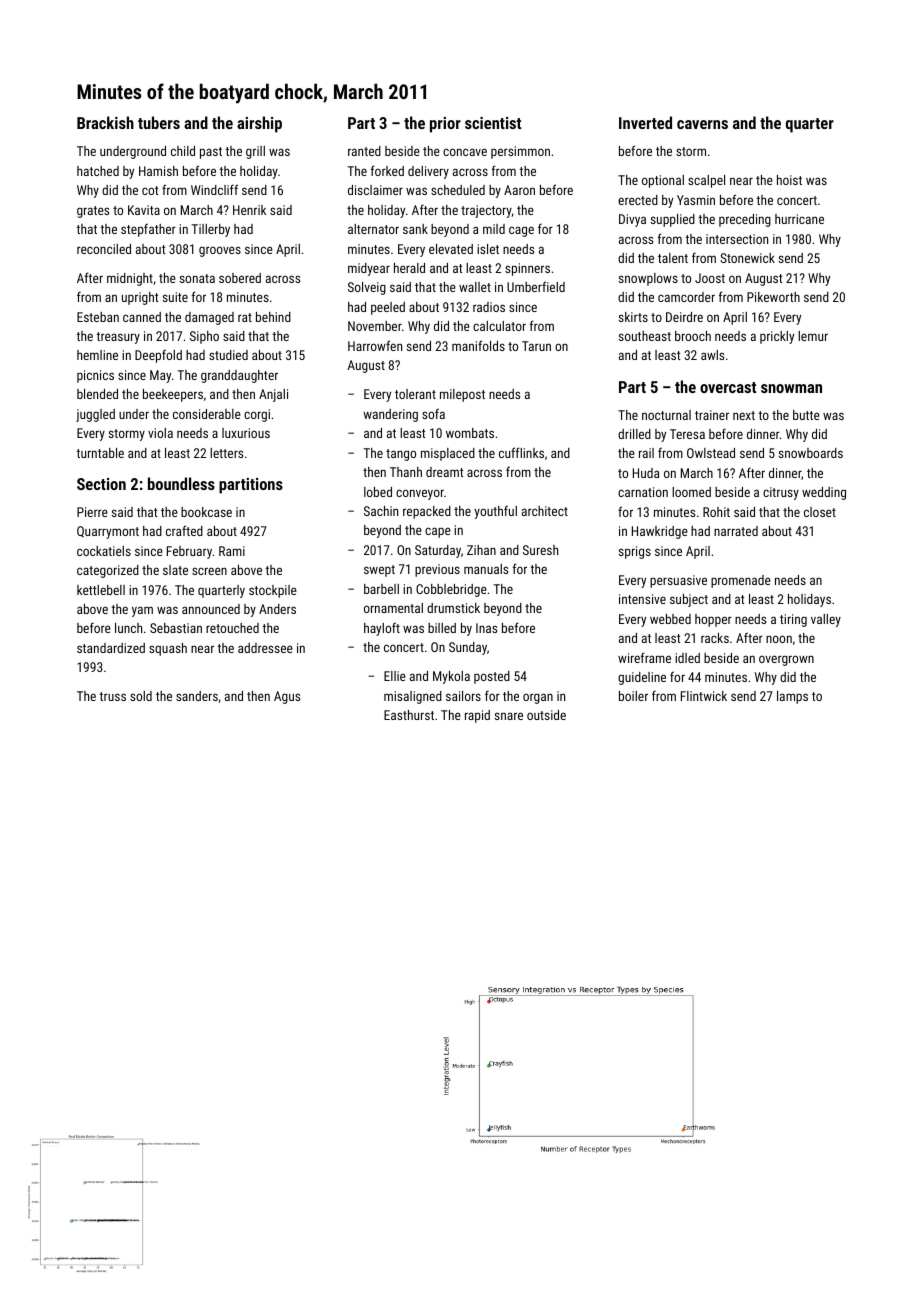 The image size is (924, 1308). Describe the element at coordinates (168, 649) in the document. I see `squash` at that location.
